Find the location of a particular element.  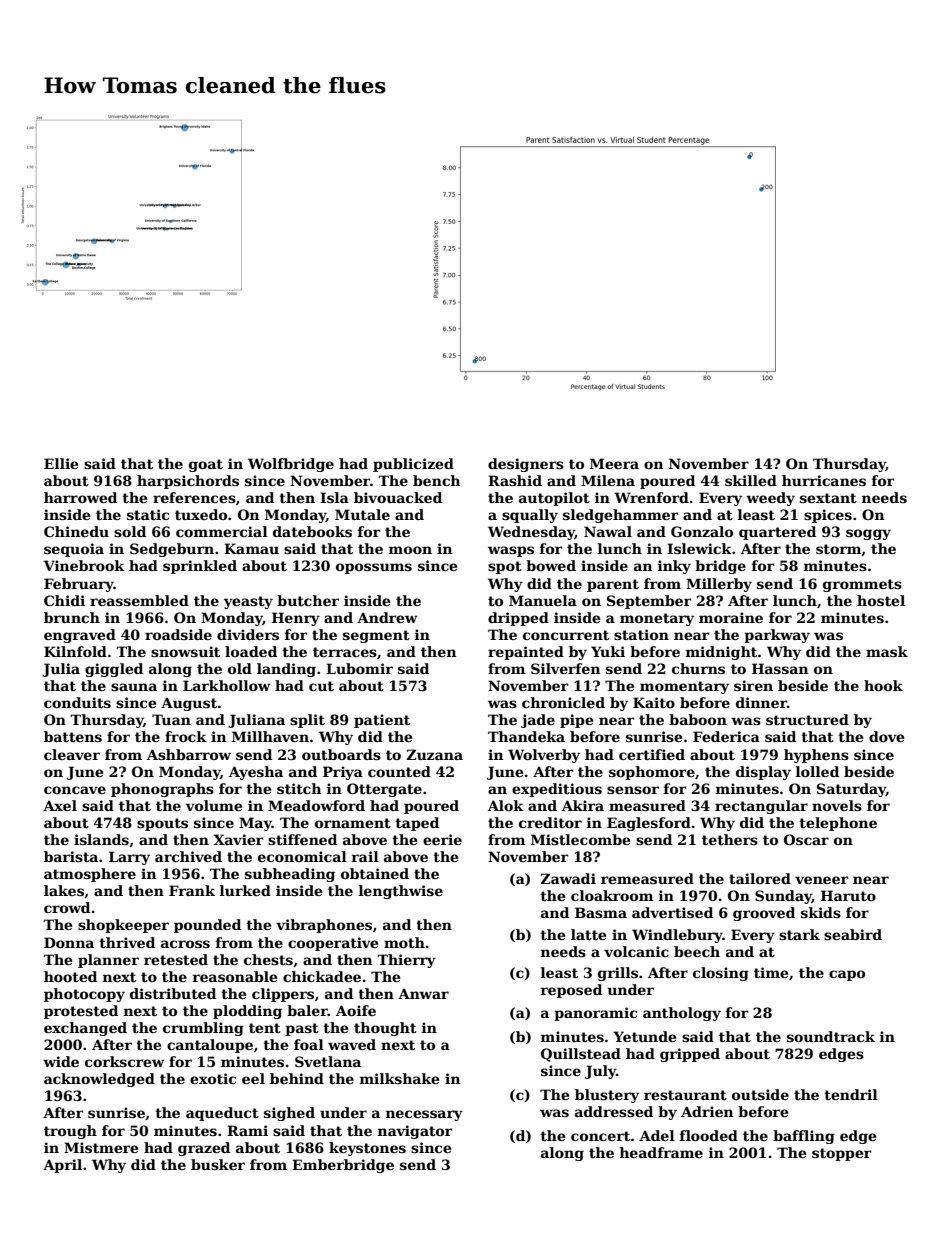

hurricanes is located at coordinates (824, 480).
